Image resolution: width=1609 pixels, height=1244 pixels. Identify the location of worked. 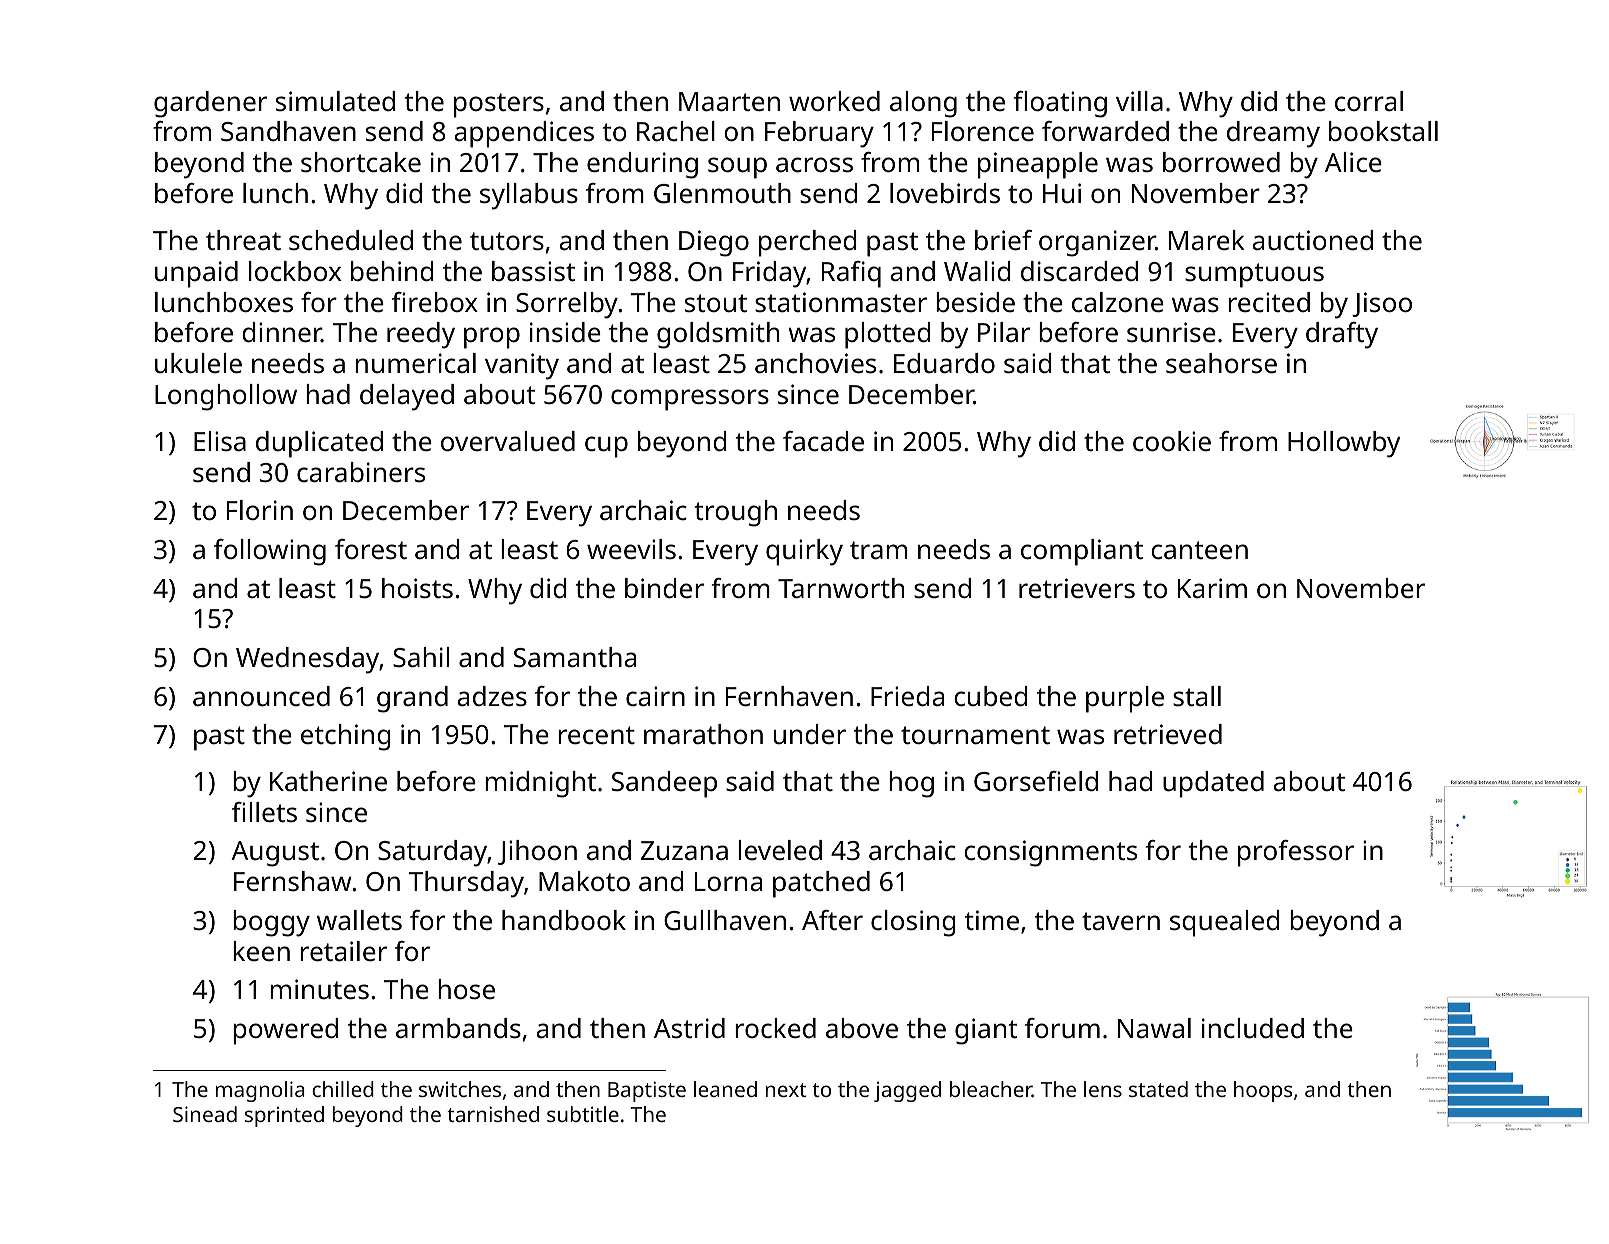
(834, 101).
